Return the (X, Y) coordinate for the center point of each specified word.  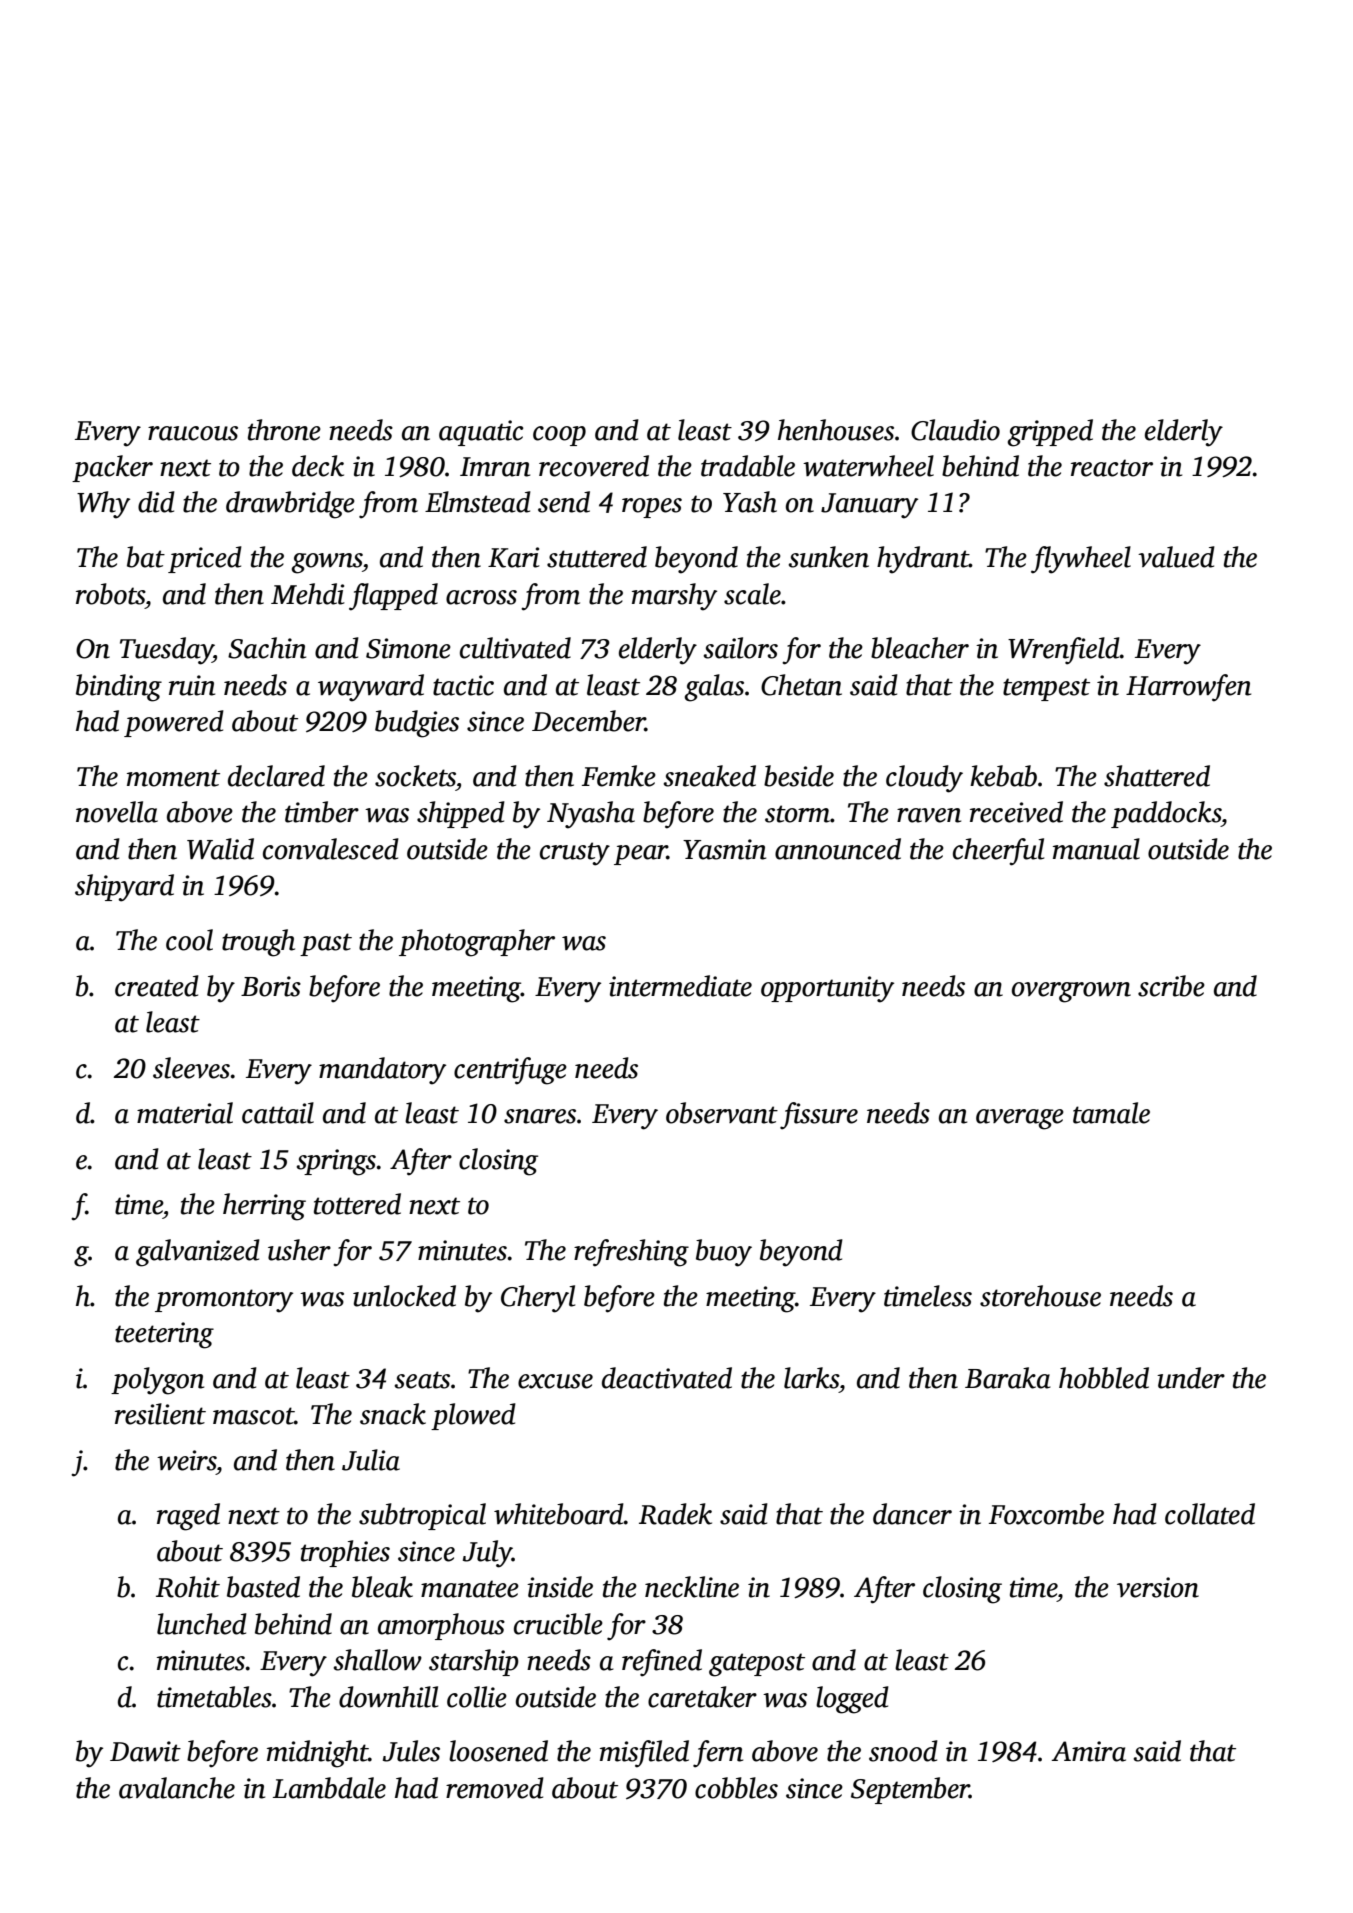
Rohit (188, 1587)
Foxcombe (1046, 1514)
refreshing (631, 1253)
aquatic (481, 433)
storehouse (1040, 1296)
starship (474, 1662)
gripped (1050, 433)
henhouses (836, 430)
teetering (164, 1335)
